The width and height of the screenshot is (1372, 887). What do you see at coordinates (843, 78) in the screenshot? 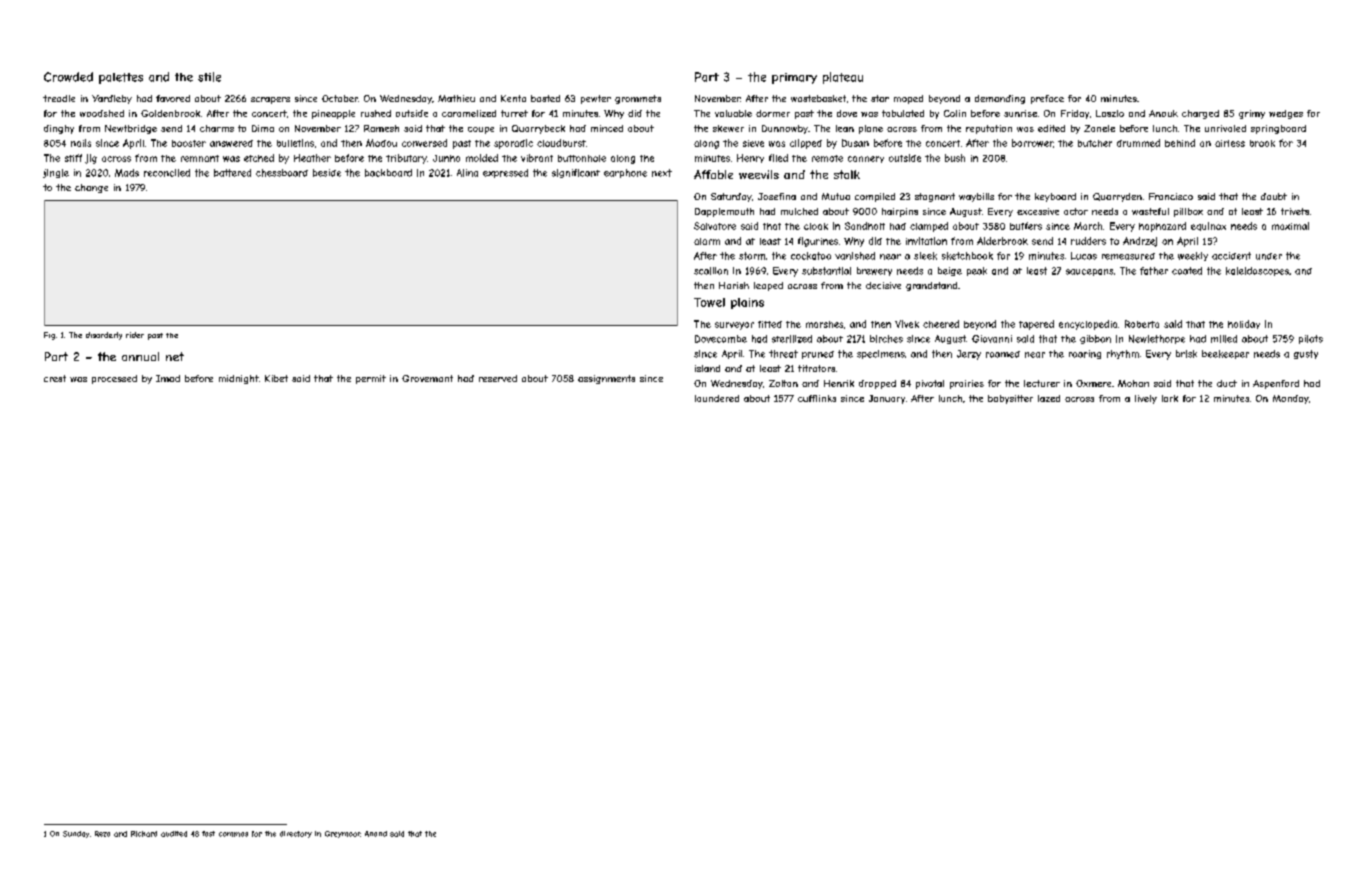
I see `plateau` at bounding box center [843, 78].
